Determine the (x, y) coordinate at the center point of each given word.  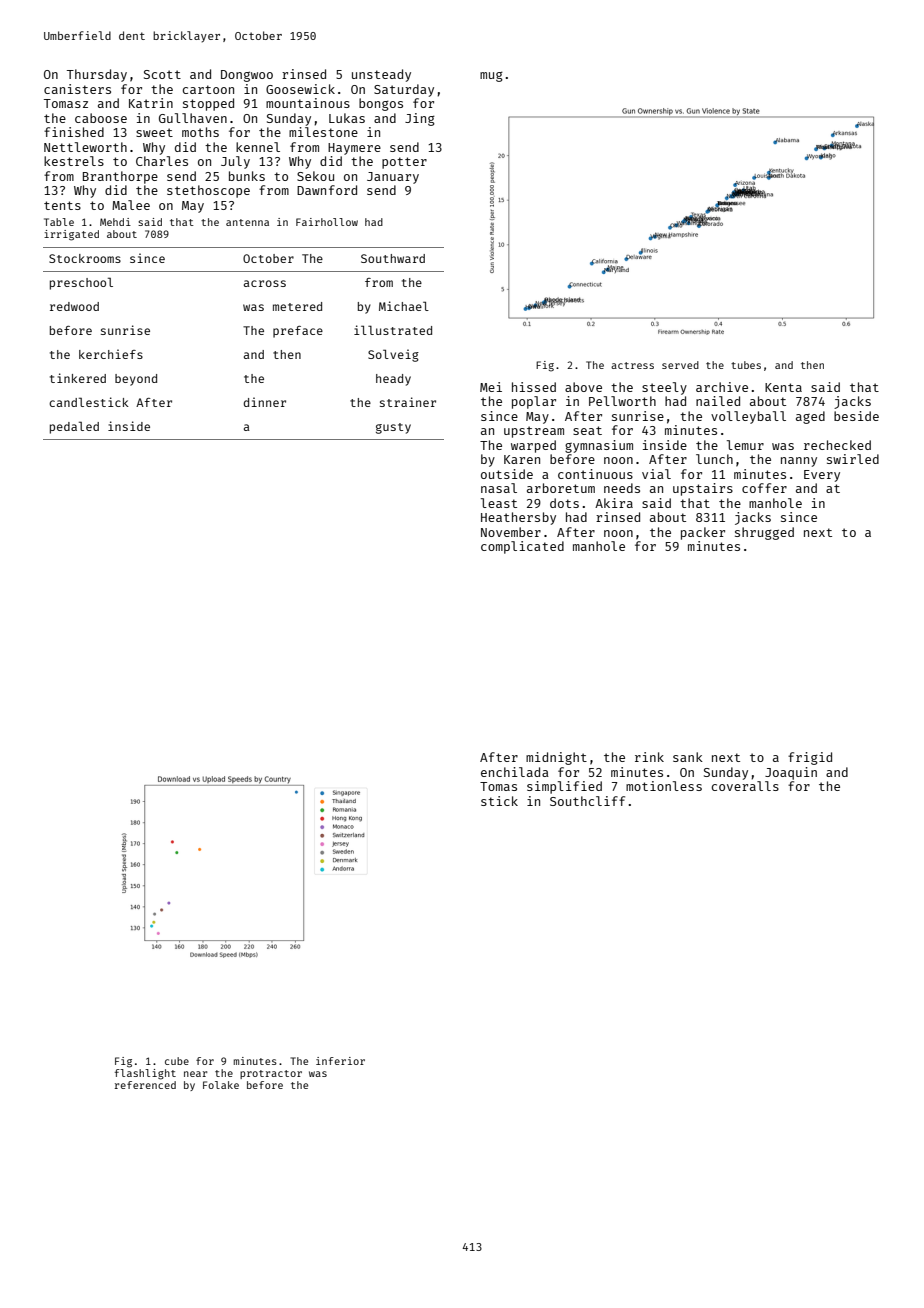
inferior (340, 1061)
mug (491, 76)
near (196, 1074)
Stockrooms (85, 258)
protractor (271, 1074)
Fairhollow (327, 222)
